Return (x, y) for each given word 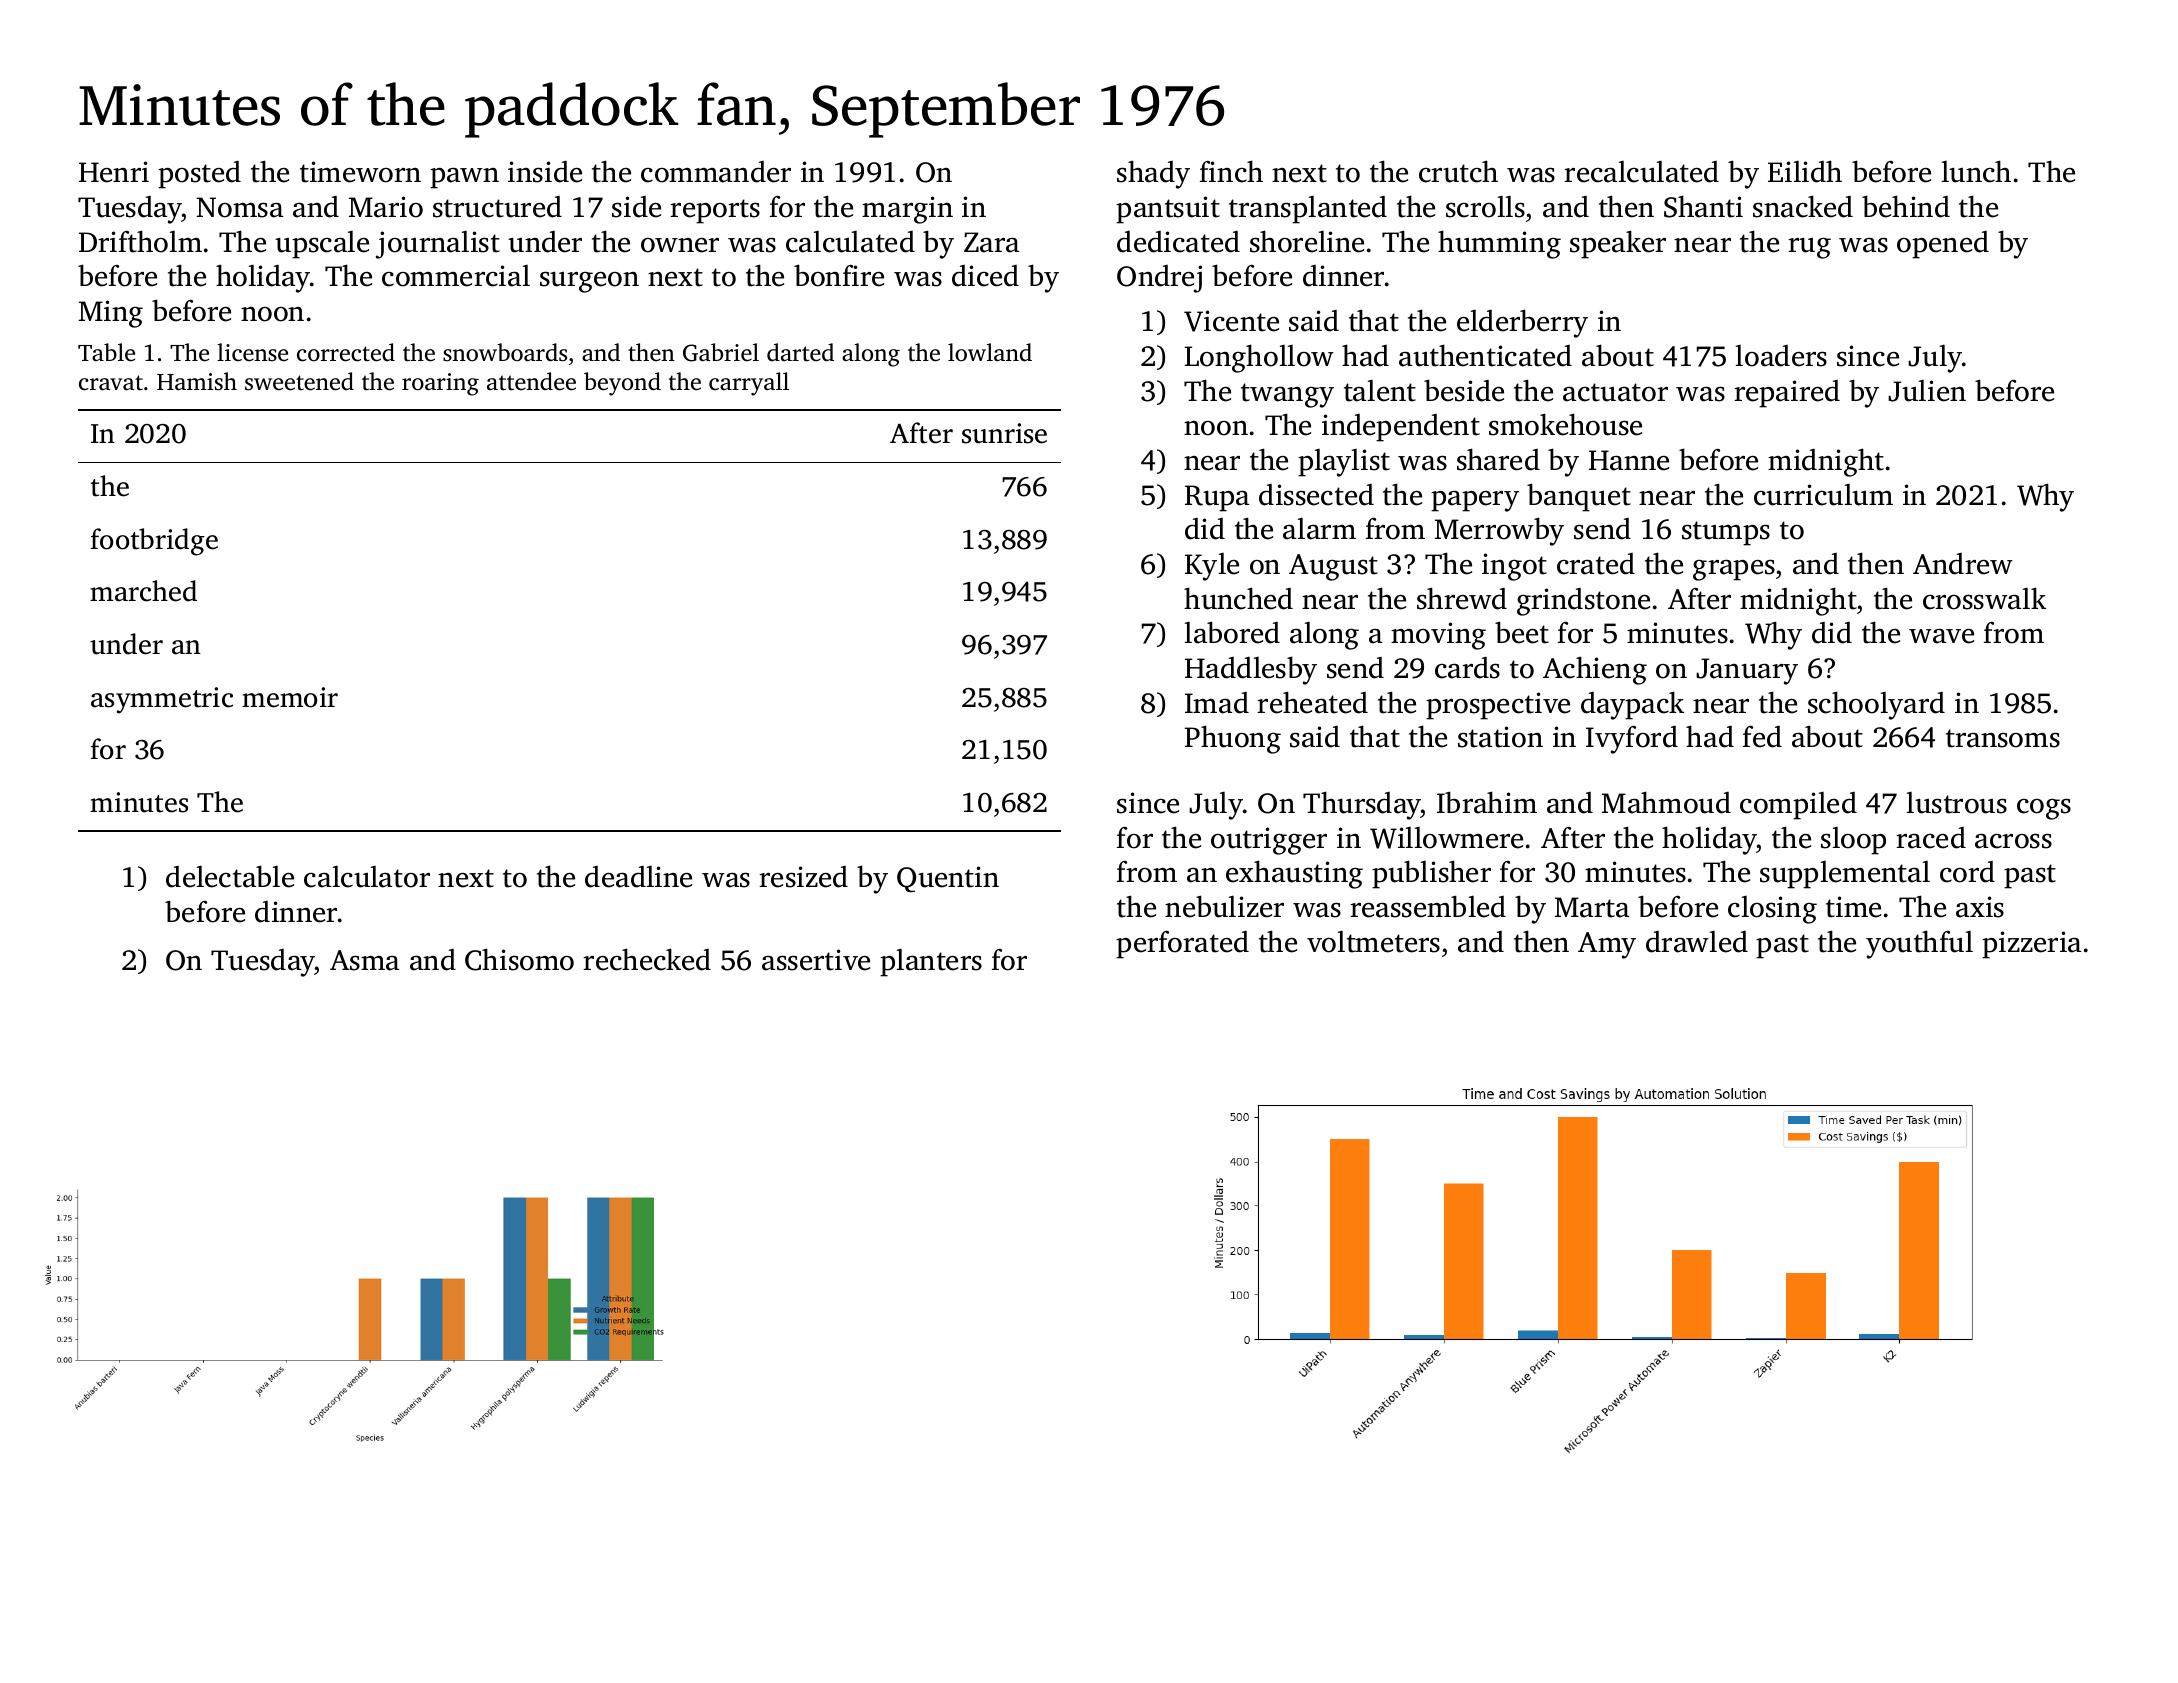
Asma (364, 960)
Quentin (948, 879)
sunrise (1004, 433)
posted (199, 175)
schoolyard (1876, 705)
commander (716, 172)
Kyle (1212, 566)
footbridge (154, 542)
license (252, 352)
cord (1967, 872)
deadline (638, 876)
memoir (290, 697)
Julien (1927, 390)
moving (1438, 636)
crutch (1458, 171)
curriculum (1823, 494)
